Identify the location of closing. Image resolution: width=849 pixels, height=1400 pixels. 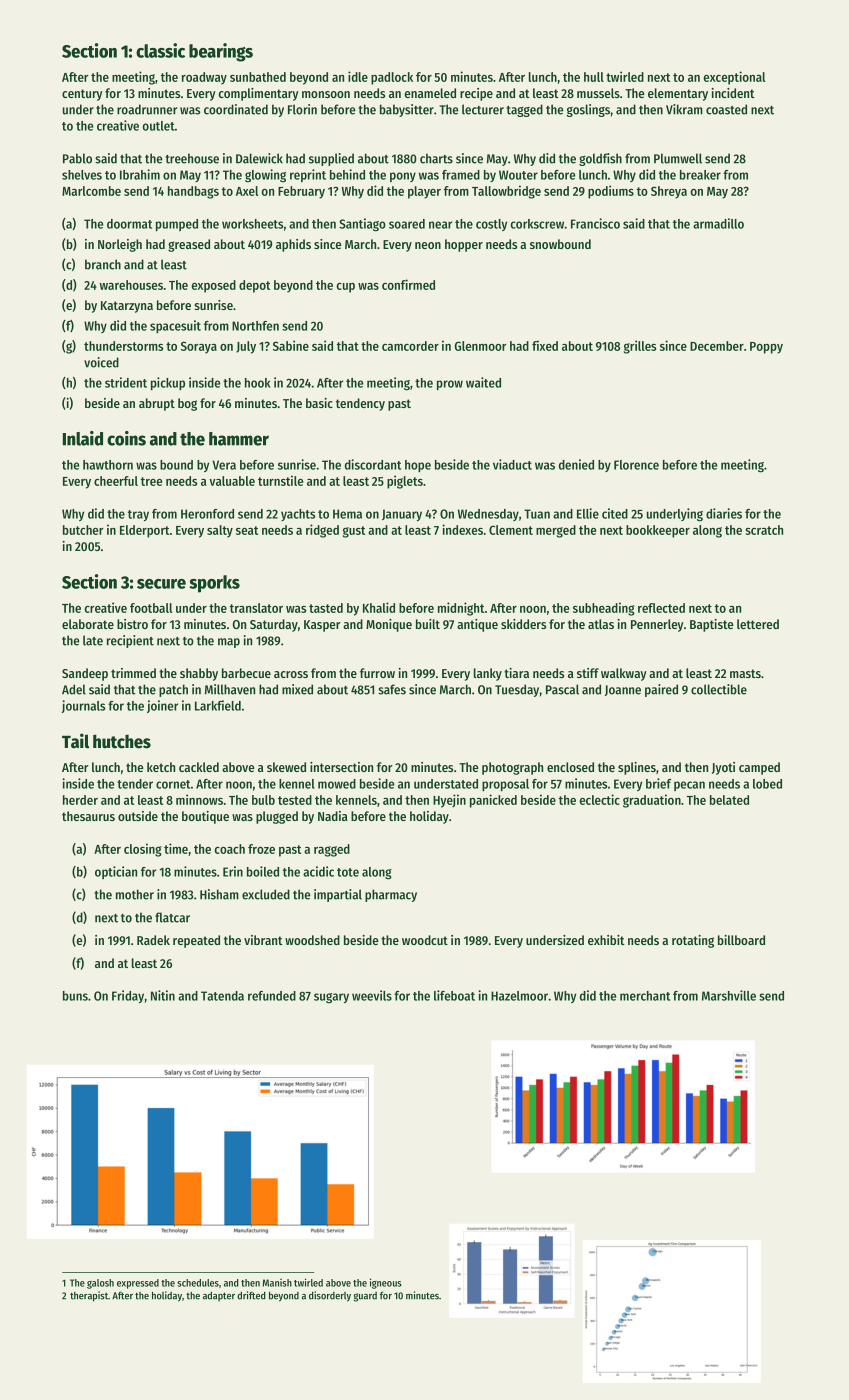
(143, 850).
